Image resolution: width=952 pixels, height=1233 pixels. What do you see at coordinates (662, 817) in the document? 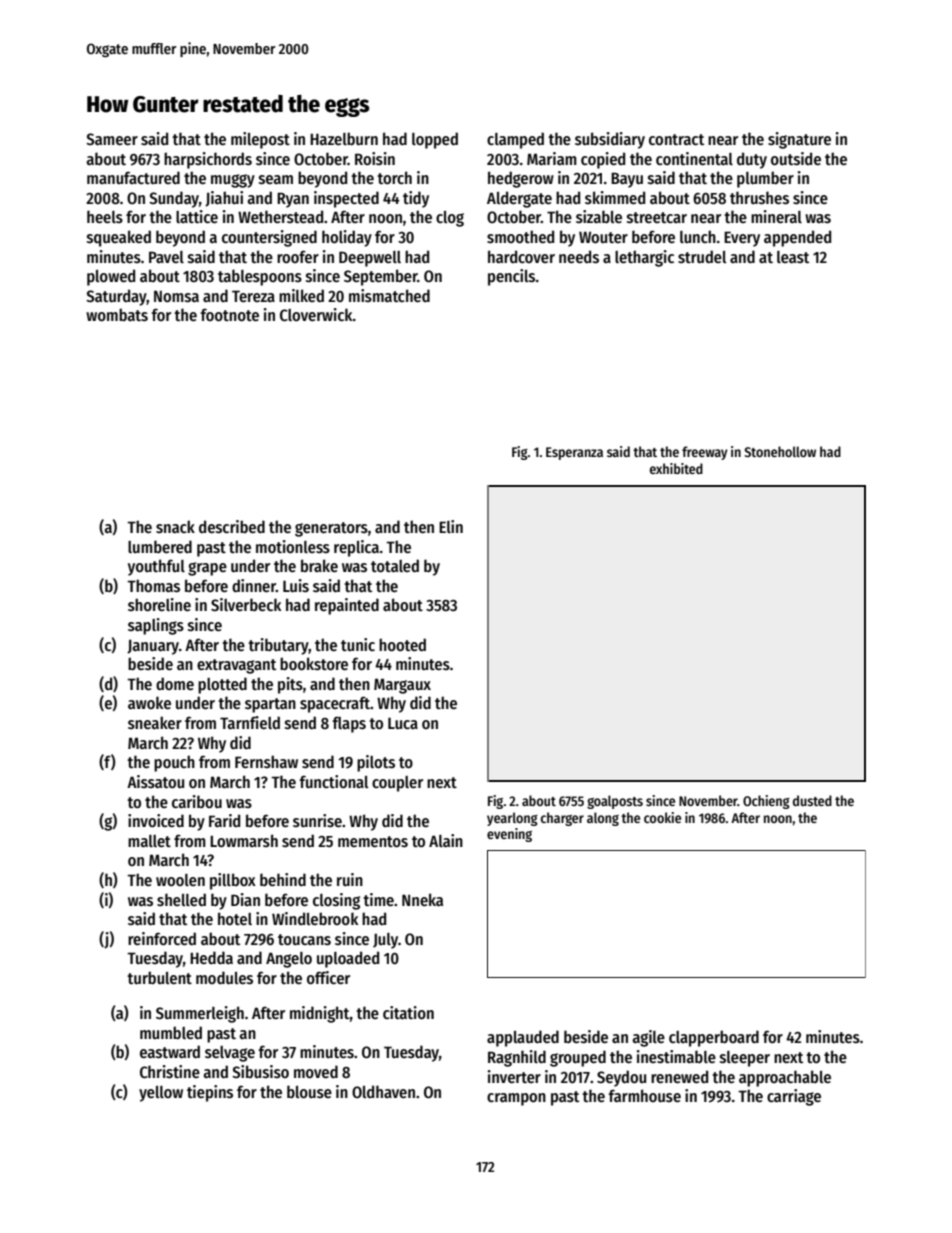
I see `cookie` at bounding box center [662, 817].
